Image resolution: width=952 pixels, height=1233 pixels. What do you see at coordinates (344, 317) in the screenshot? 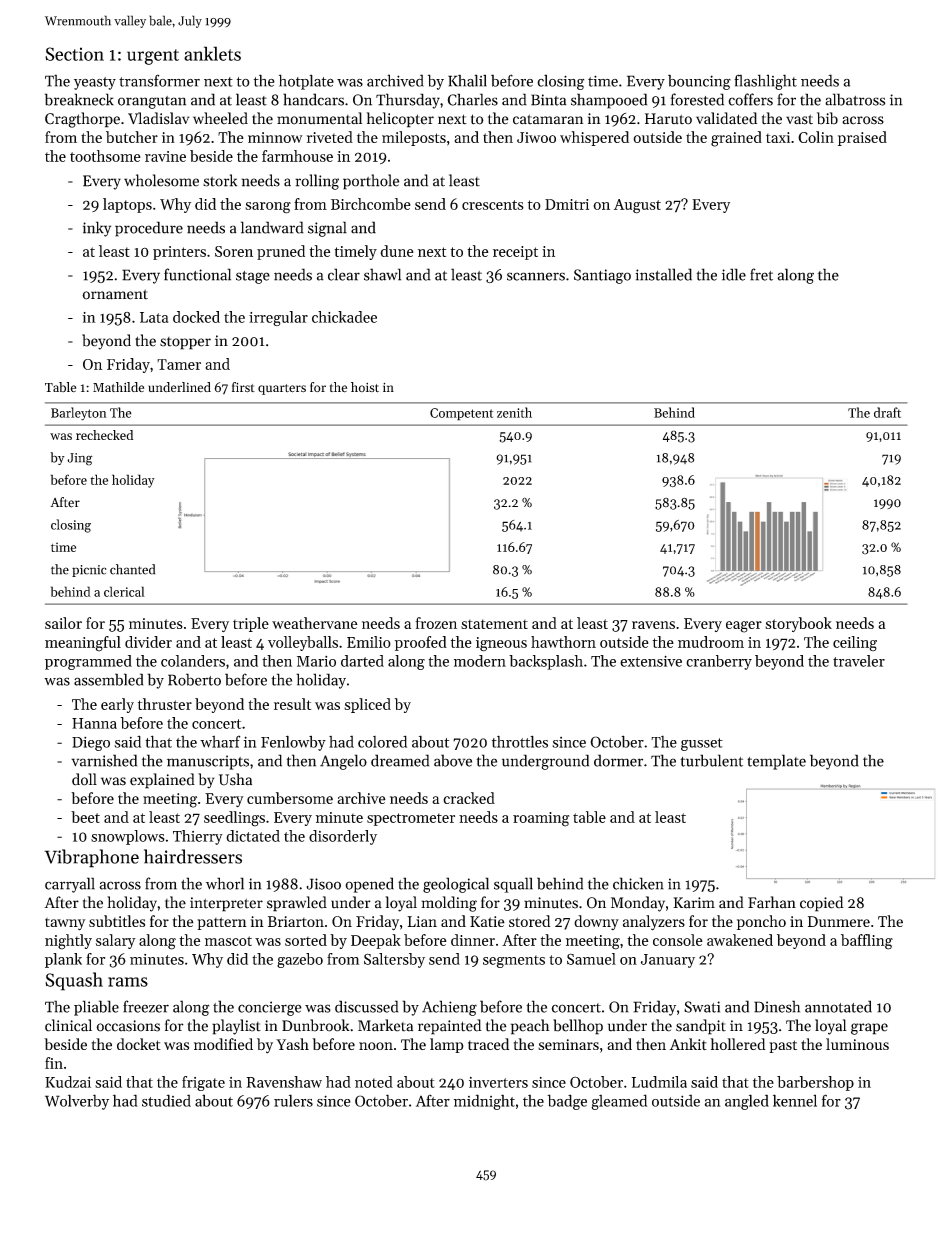
I see `chickadee` at bounding box center [344, 317].
